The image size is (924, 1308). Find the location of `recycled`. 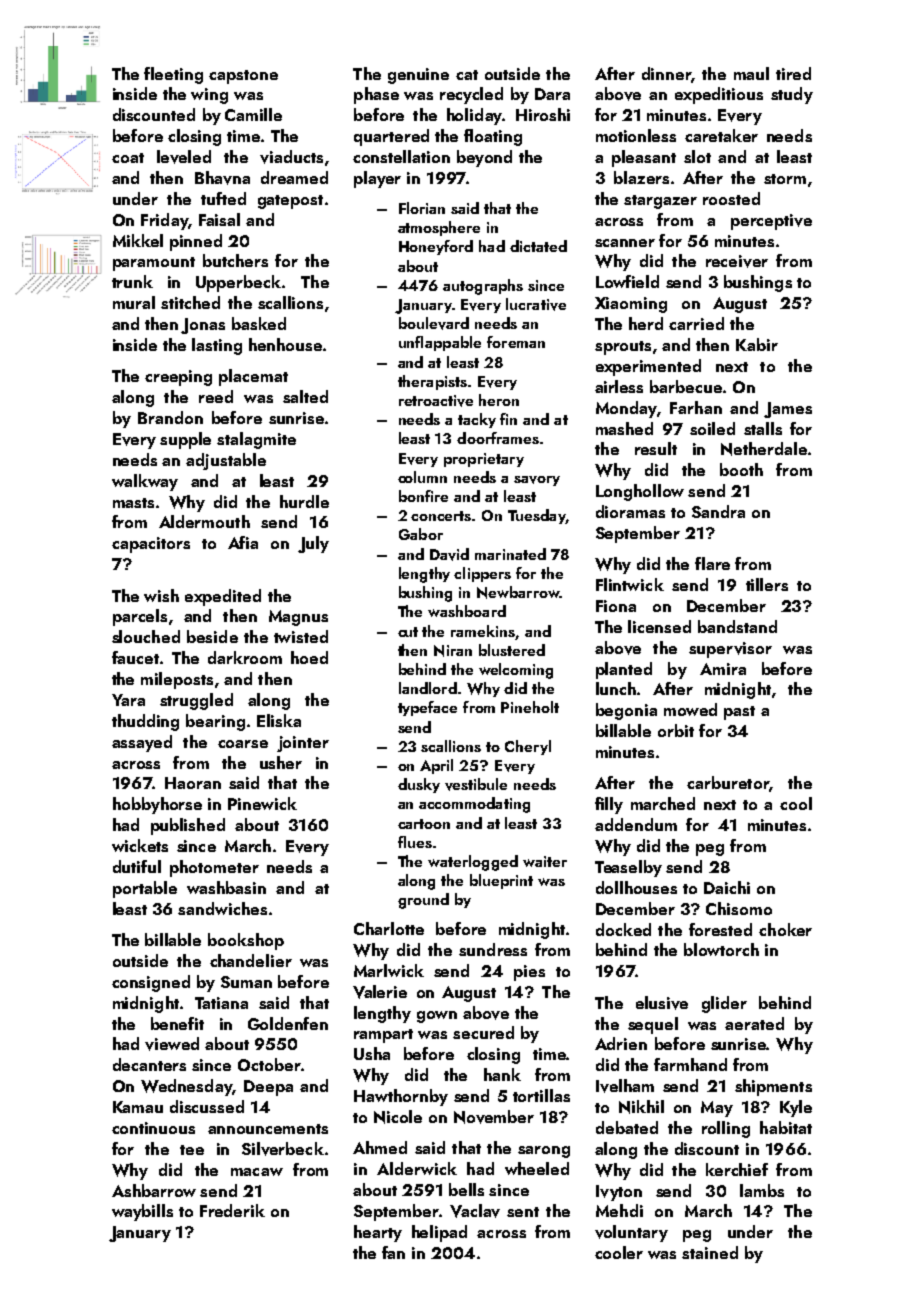

recycled is located at coordinates (471, 95).
